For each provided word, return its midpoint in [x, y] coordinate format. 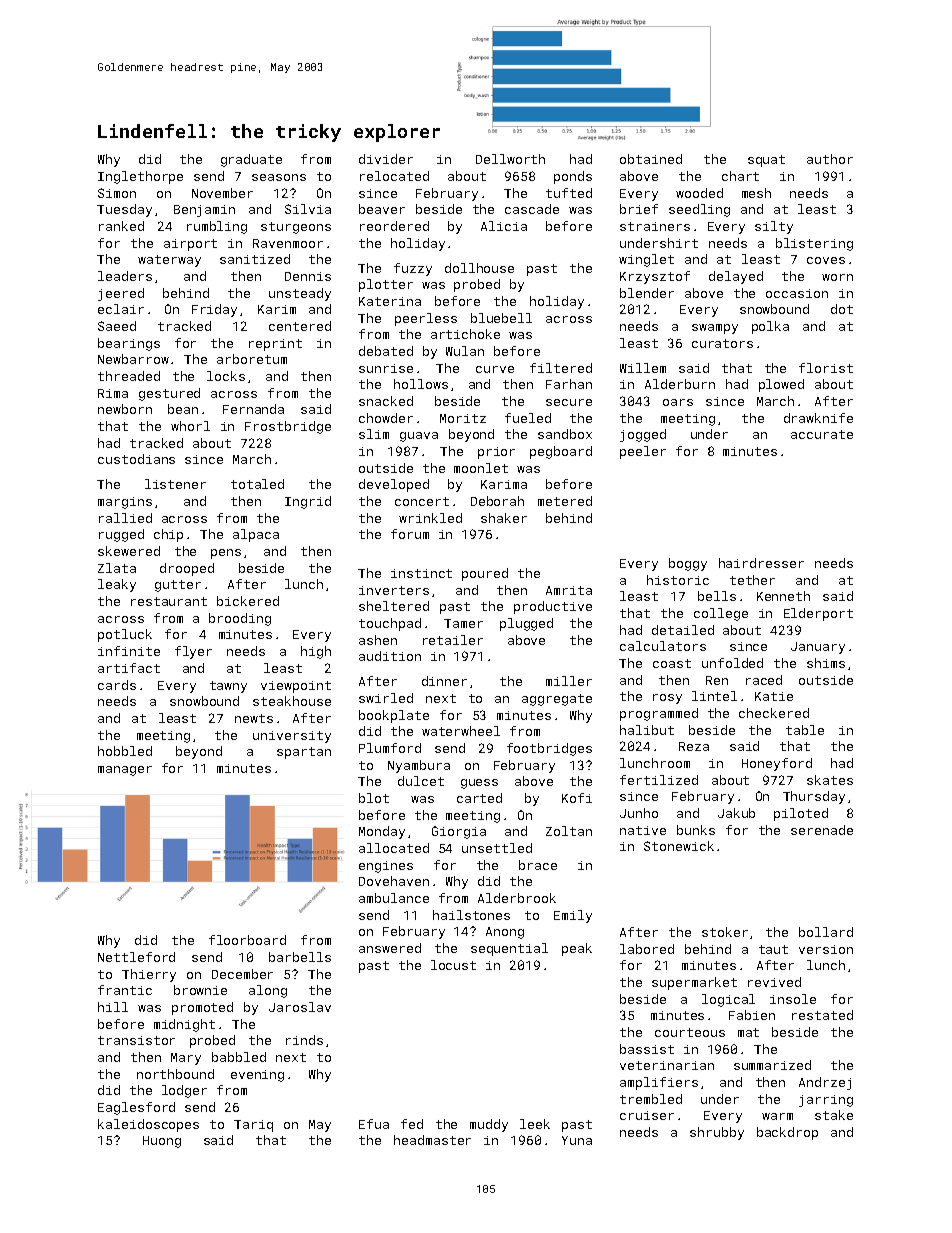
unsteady [300, 294]
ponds [573, 177]
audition [390, 656]
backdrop [787, 1133]
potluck [125, 635]
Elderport [818, 614]
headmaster [432, 1140]
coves [826, 260]
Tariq [253, 1126]
